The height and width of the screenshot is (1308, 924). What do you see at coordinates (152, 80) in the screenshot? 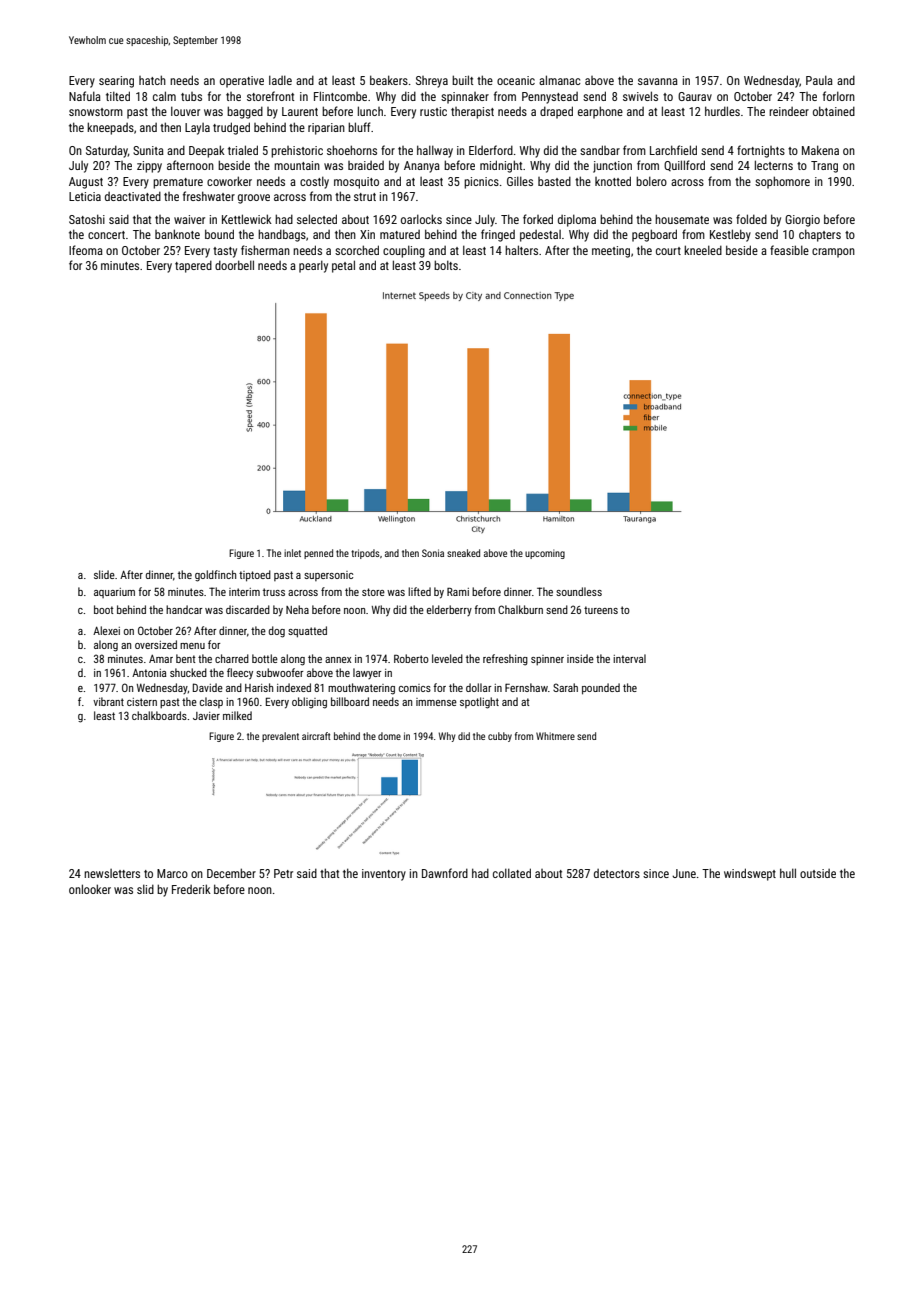
I see `hatch` at bounding box center [152, 80].
